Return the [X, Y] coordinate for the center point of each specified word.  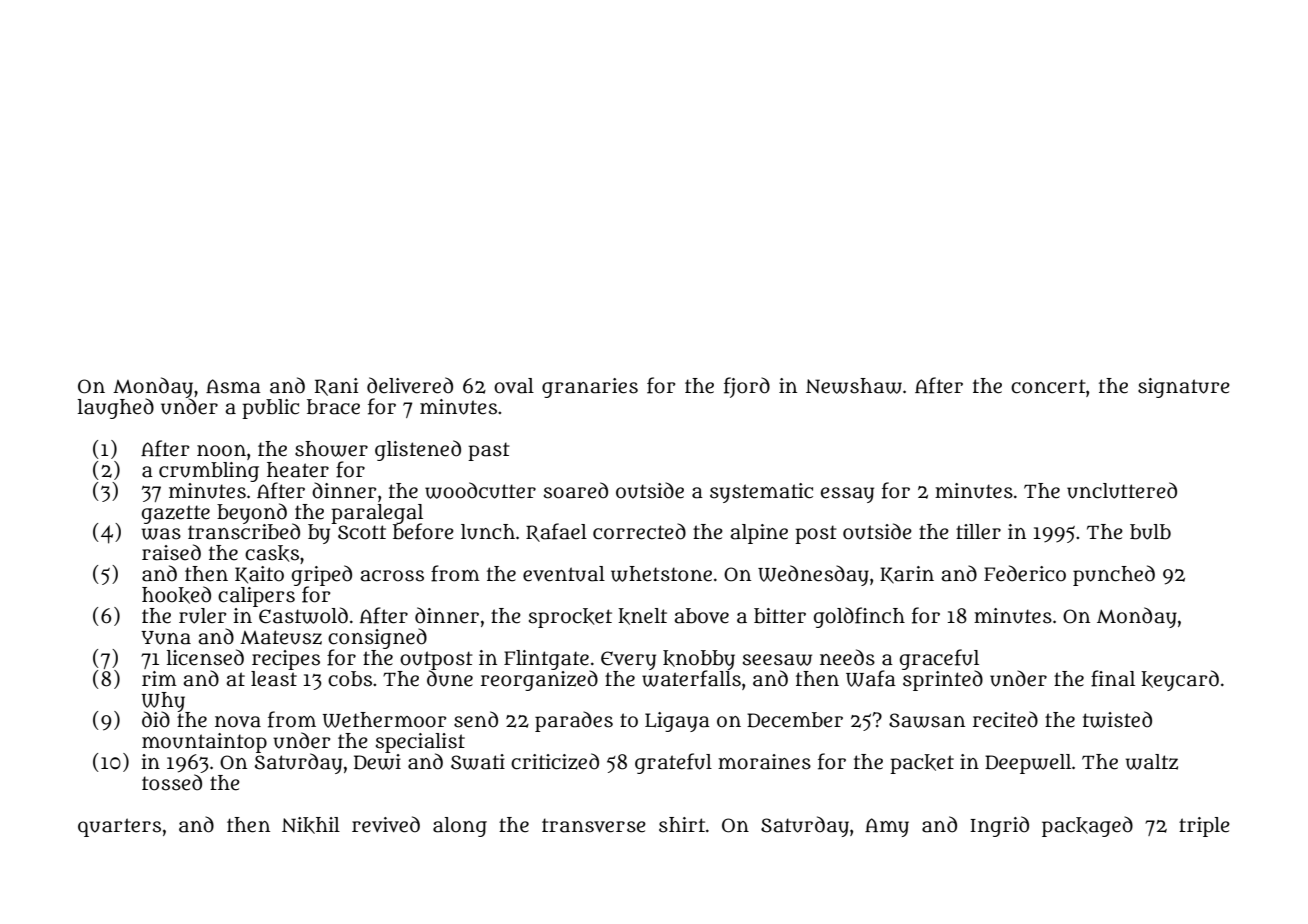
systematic [761, 493]
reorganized [539, 680]
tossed [172, 782]
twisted [1117, 719]
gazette [176, 514]
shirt [682, 825]
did [156, 719]
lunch [488, 532]
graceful [939, 659]
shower [331, 449]
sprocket [570, 618]
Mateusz [281, 637]
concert [1048, 386]
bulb [1150, 532]
